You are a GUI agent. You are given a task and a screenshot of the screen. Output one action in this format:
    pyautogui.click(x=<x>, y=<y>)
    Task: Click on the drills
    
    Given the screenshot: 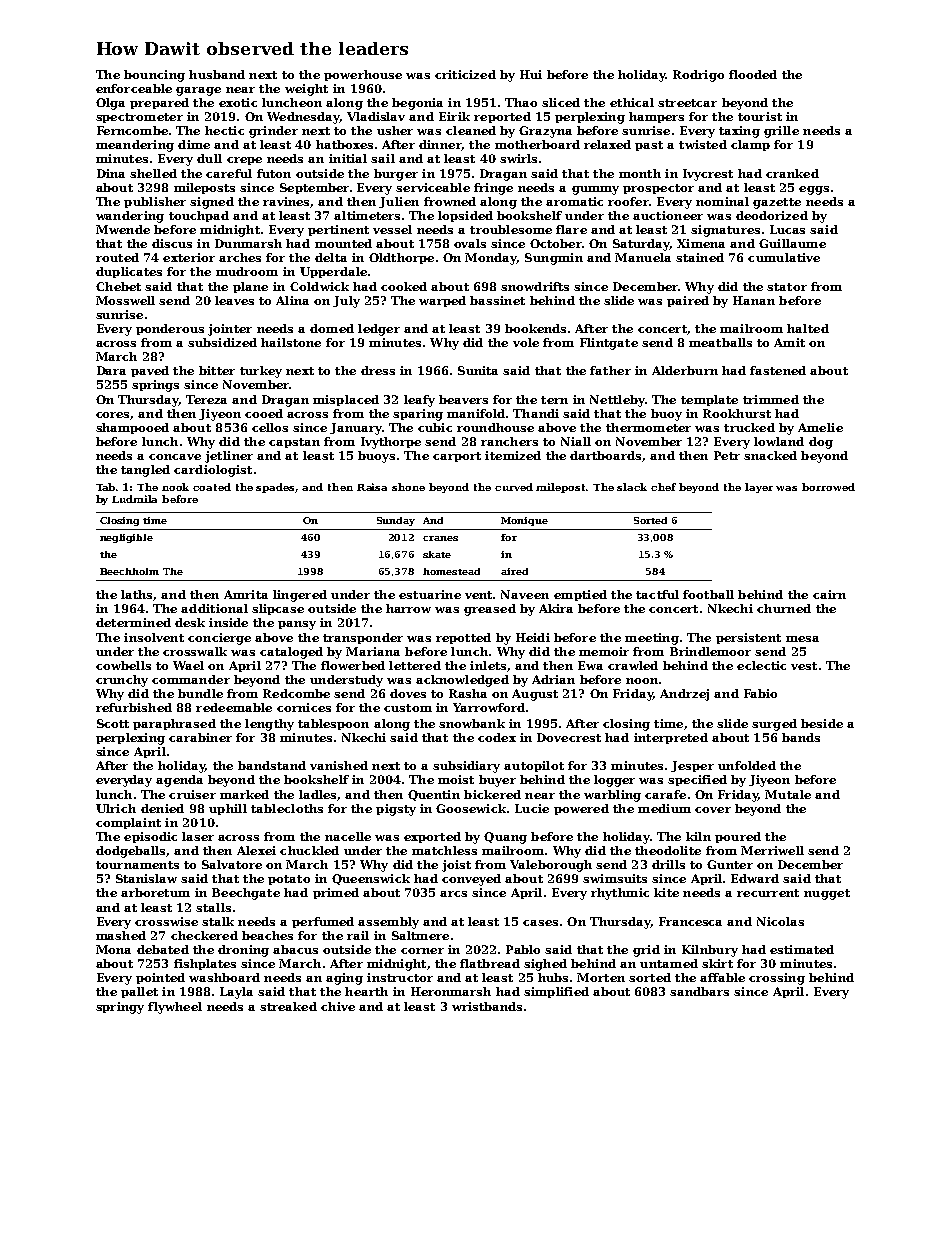 What is the action you would take?
    pyautogui.click(x=668, y=864)
